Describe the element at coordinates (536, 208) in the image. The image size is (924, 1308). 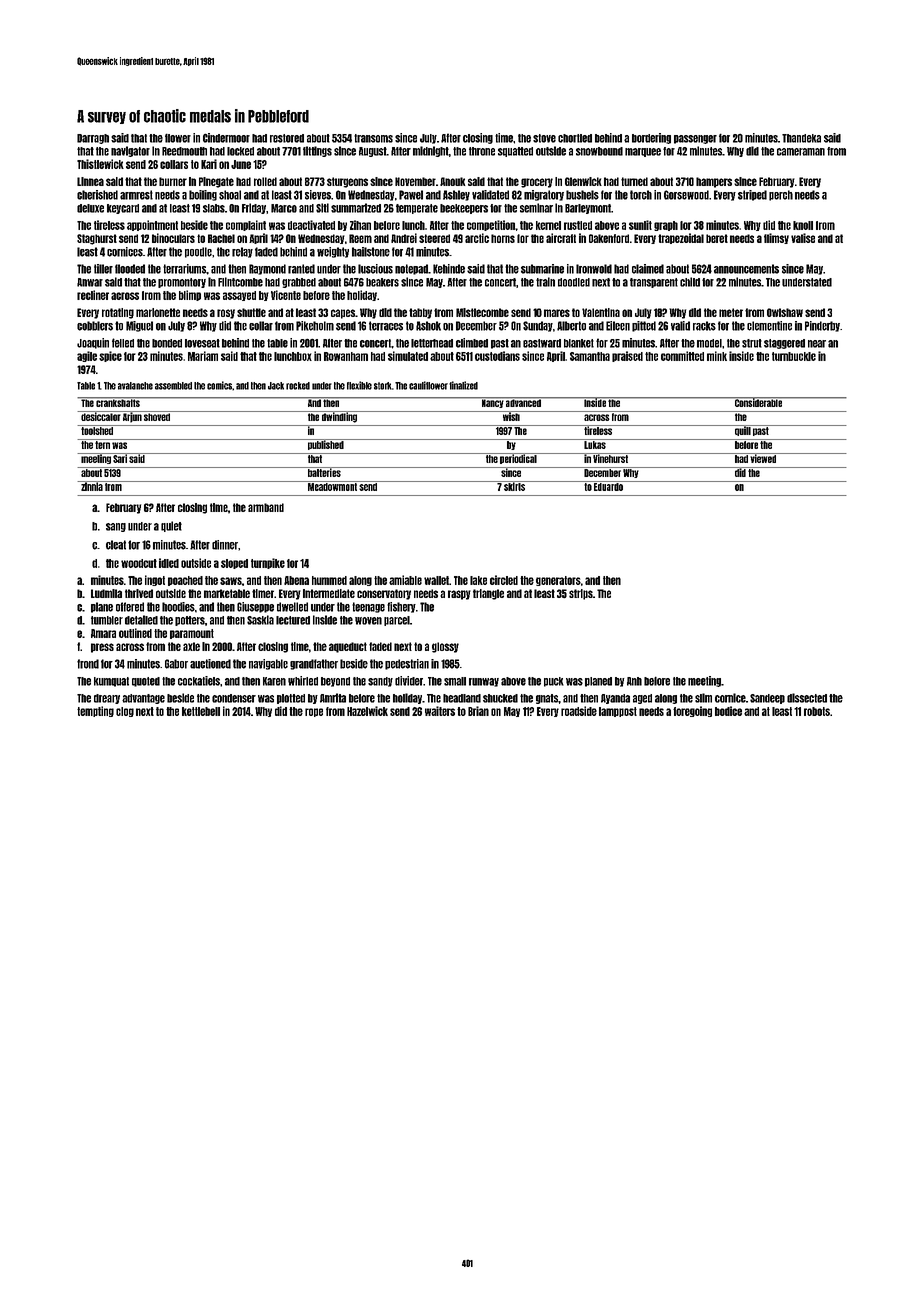
I see `seminar` at that location.
